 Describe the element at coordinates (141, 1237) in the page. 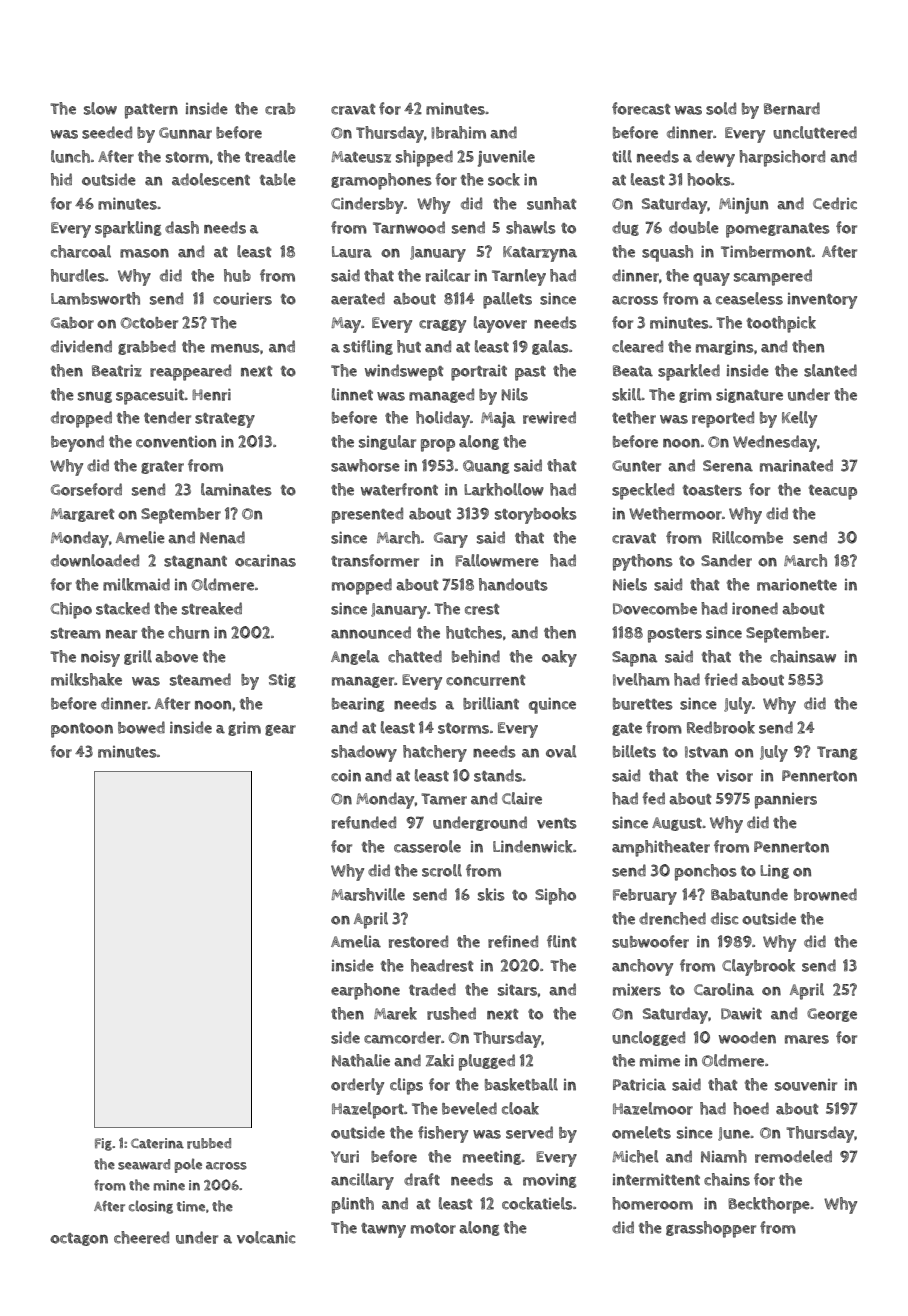

I see `cheered` at that location.
